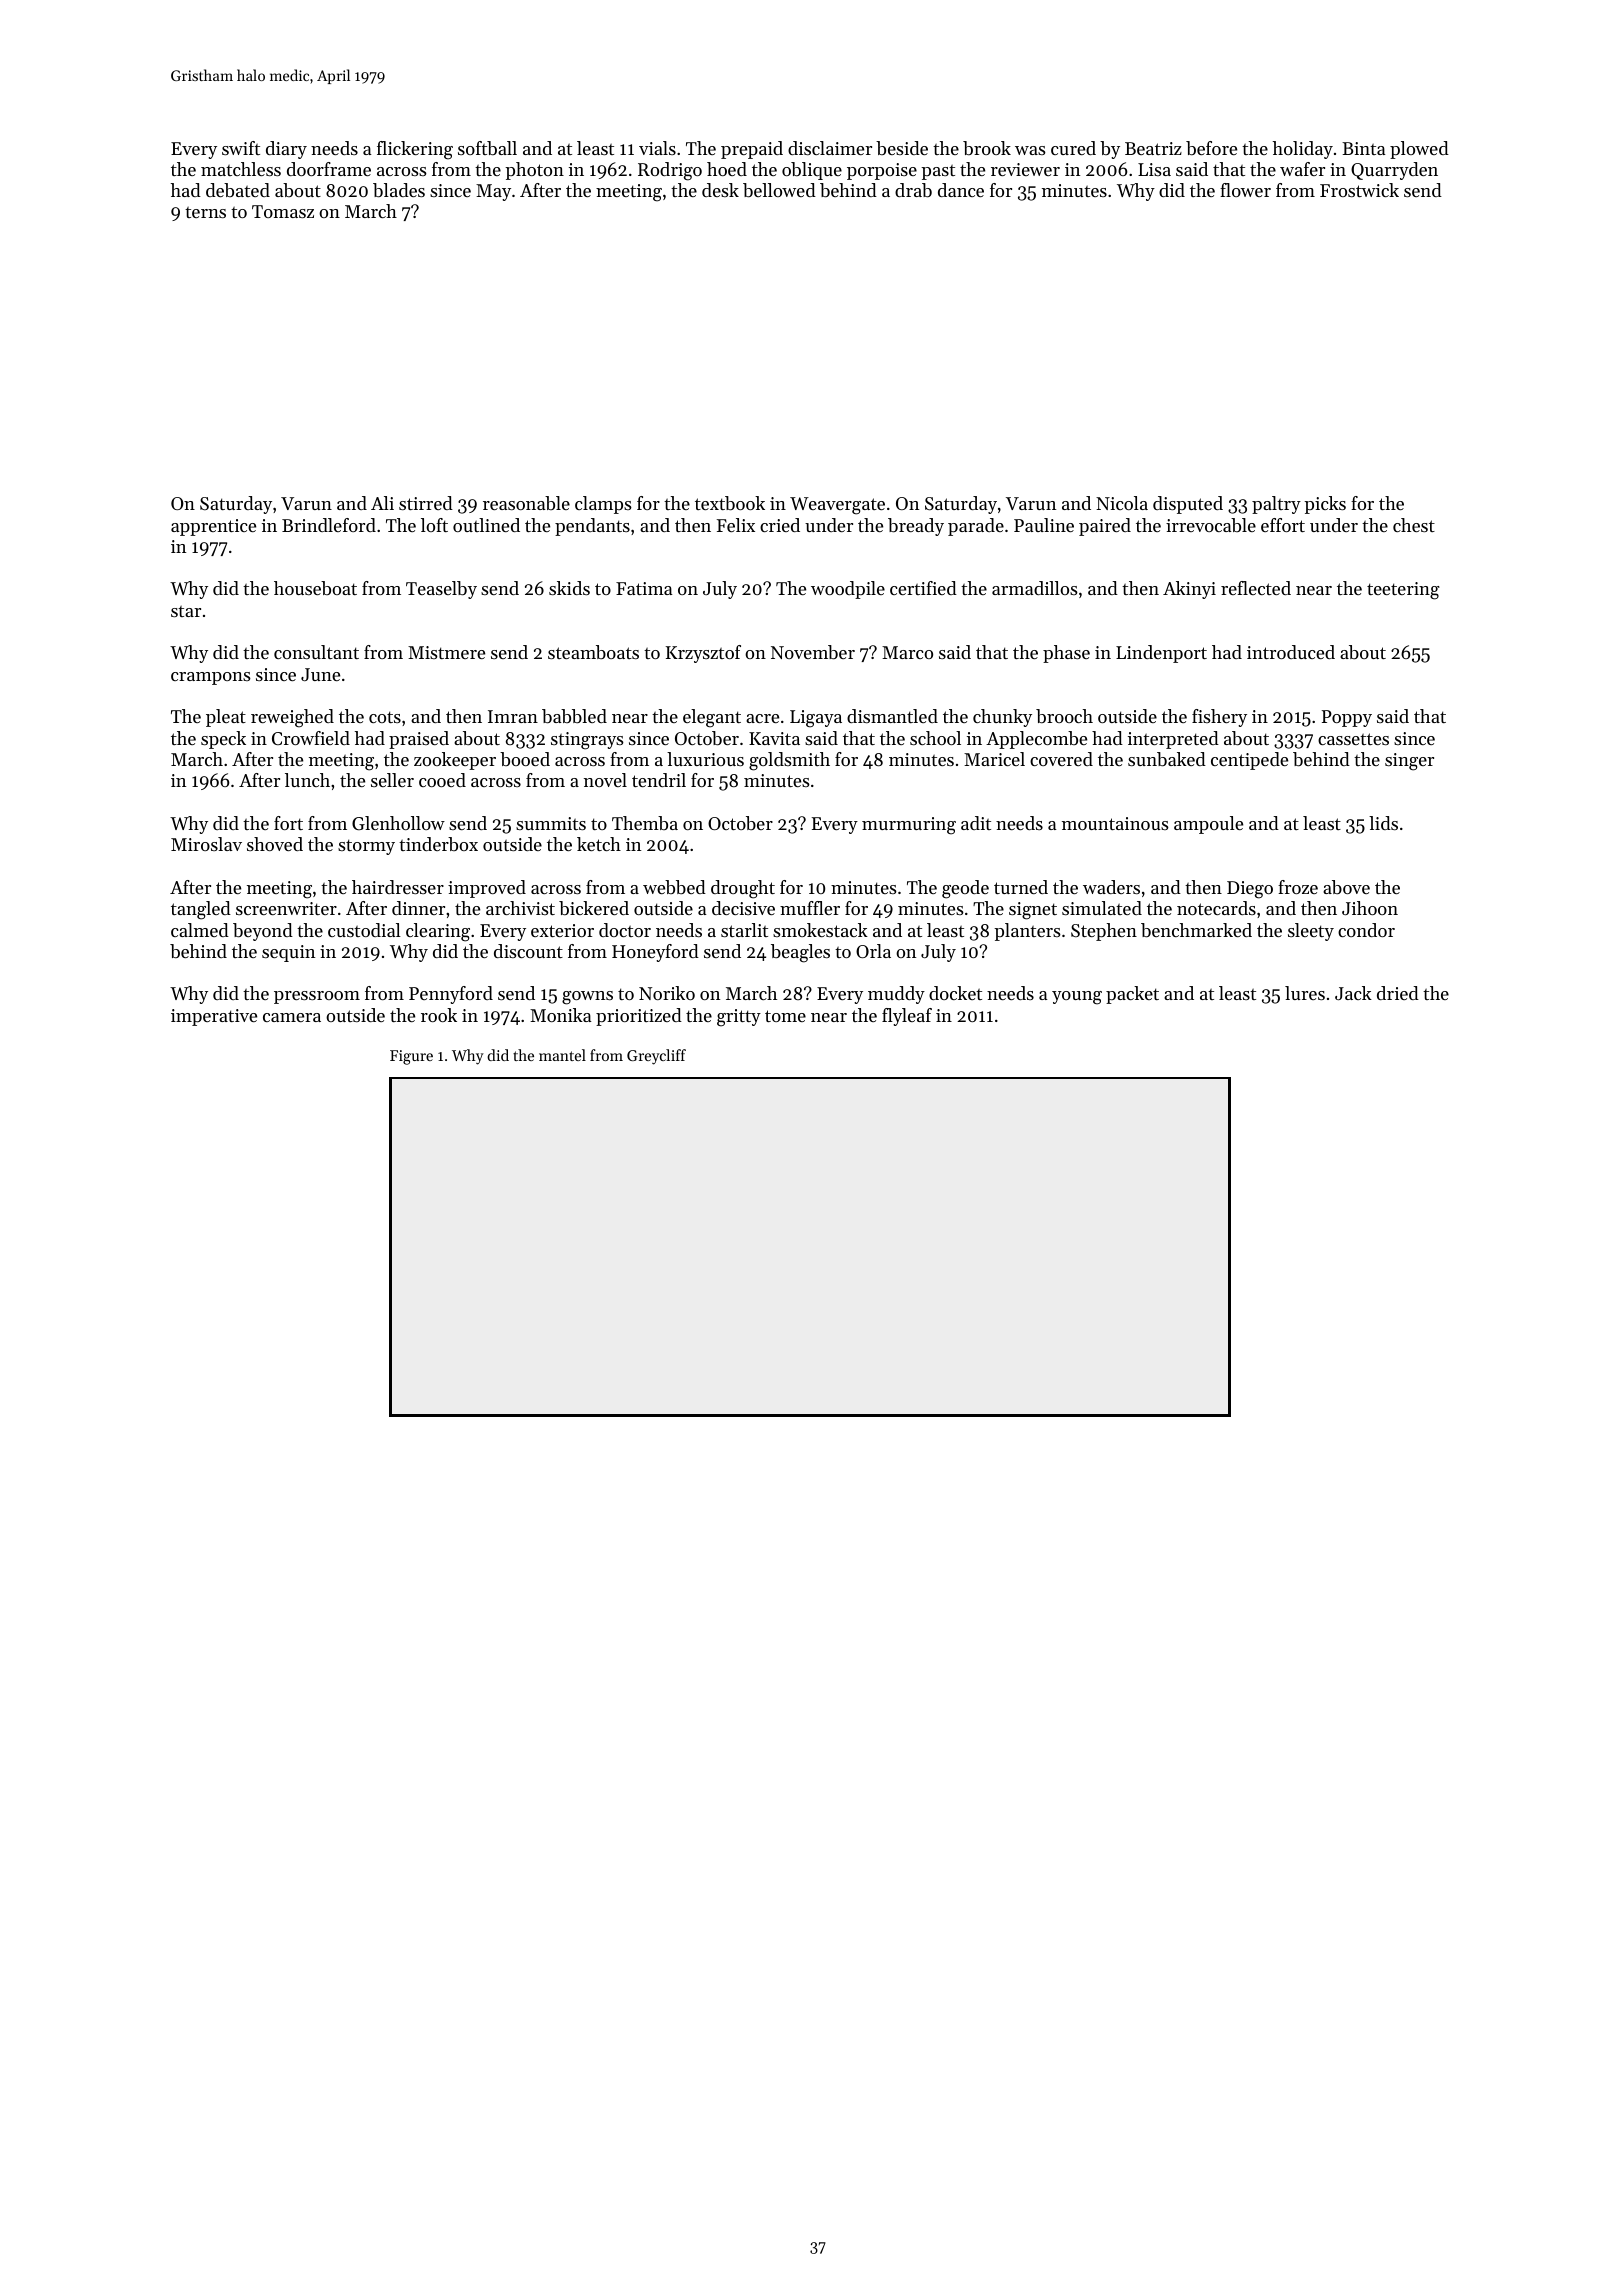 This document has width=1620, height=2292. I want to click on drab, so click(913, 190).
